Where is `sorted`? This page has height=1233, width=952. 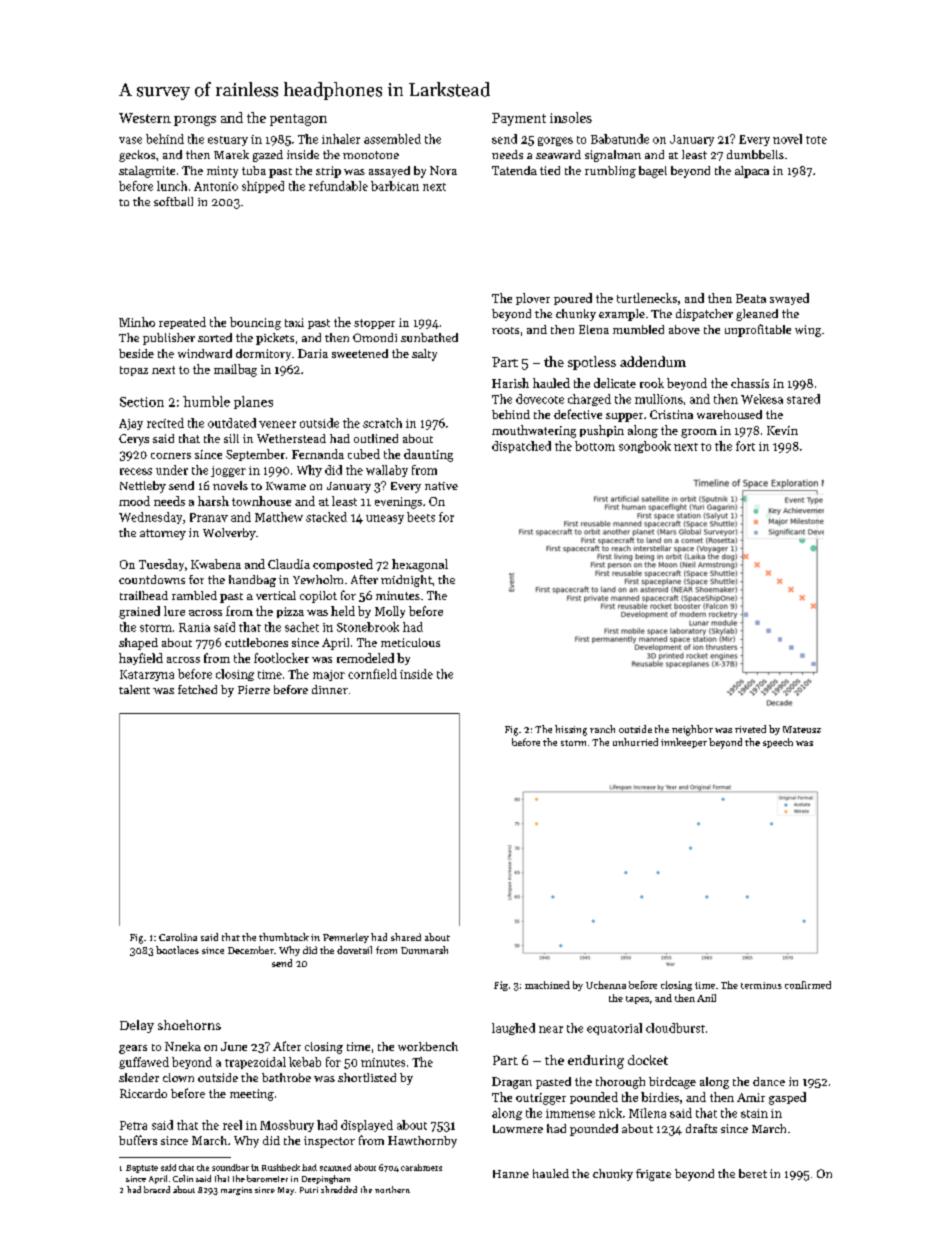
sorted is located at coordinates (215, 337).
